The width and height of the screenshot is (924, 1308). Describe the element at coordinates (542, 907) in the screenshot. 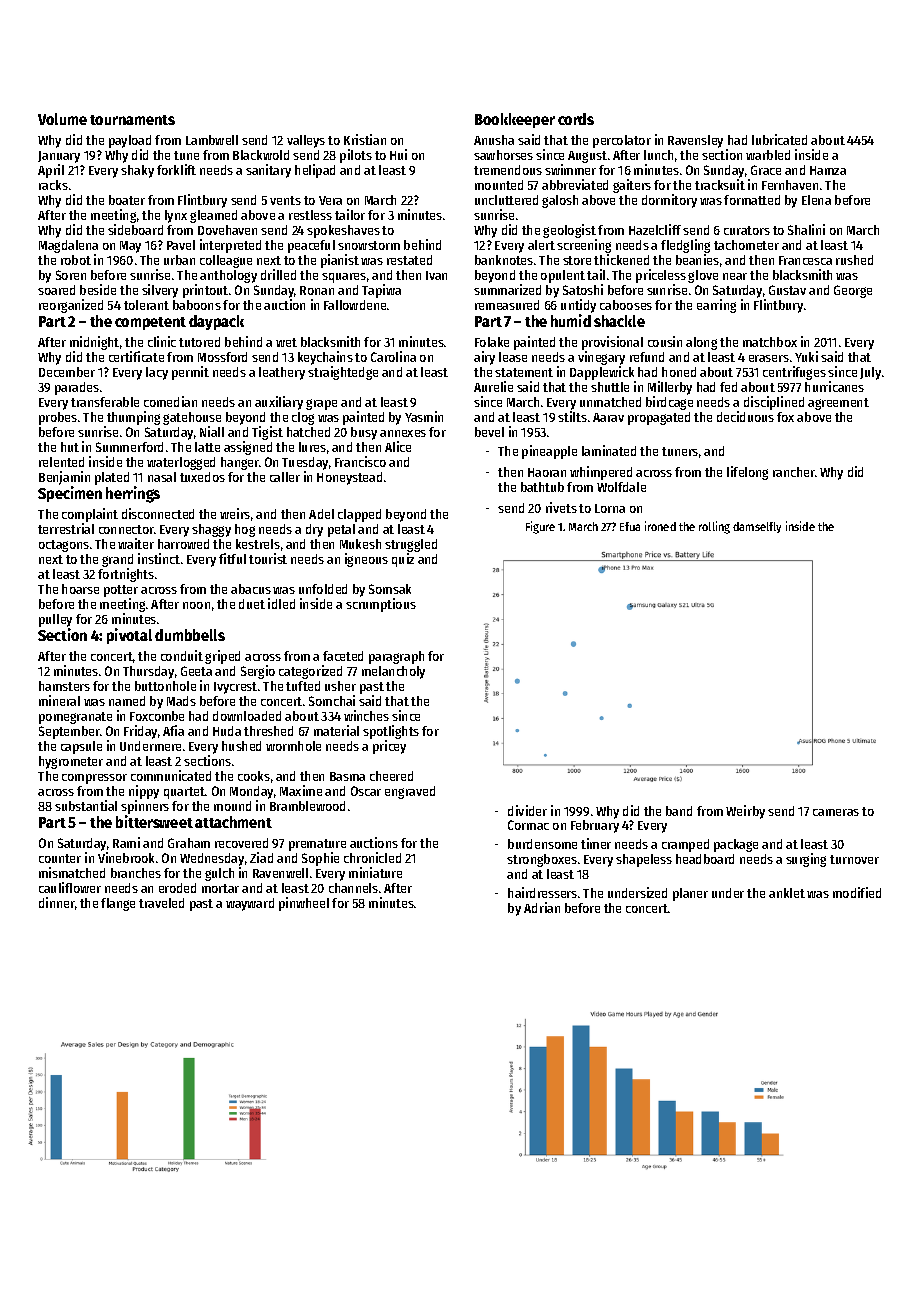

I see `Adrian` at that location.
